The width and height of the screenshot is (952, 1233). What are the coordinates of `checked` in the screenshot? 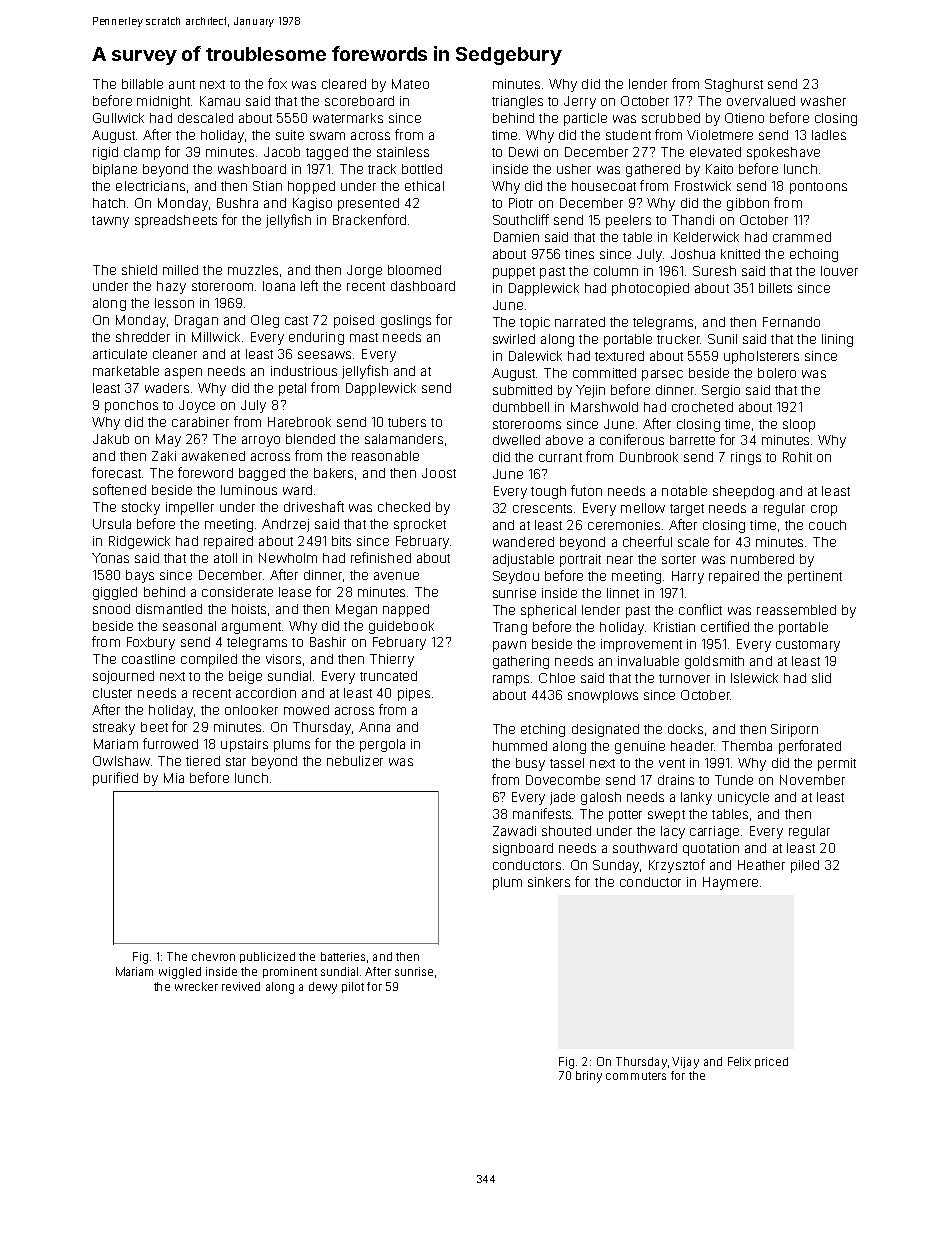 It's located at (404, 507).
